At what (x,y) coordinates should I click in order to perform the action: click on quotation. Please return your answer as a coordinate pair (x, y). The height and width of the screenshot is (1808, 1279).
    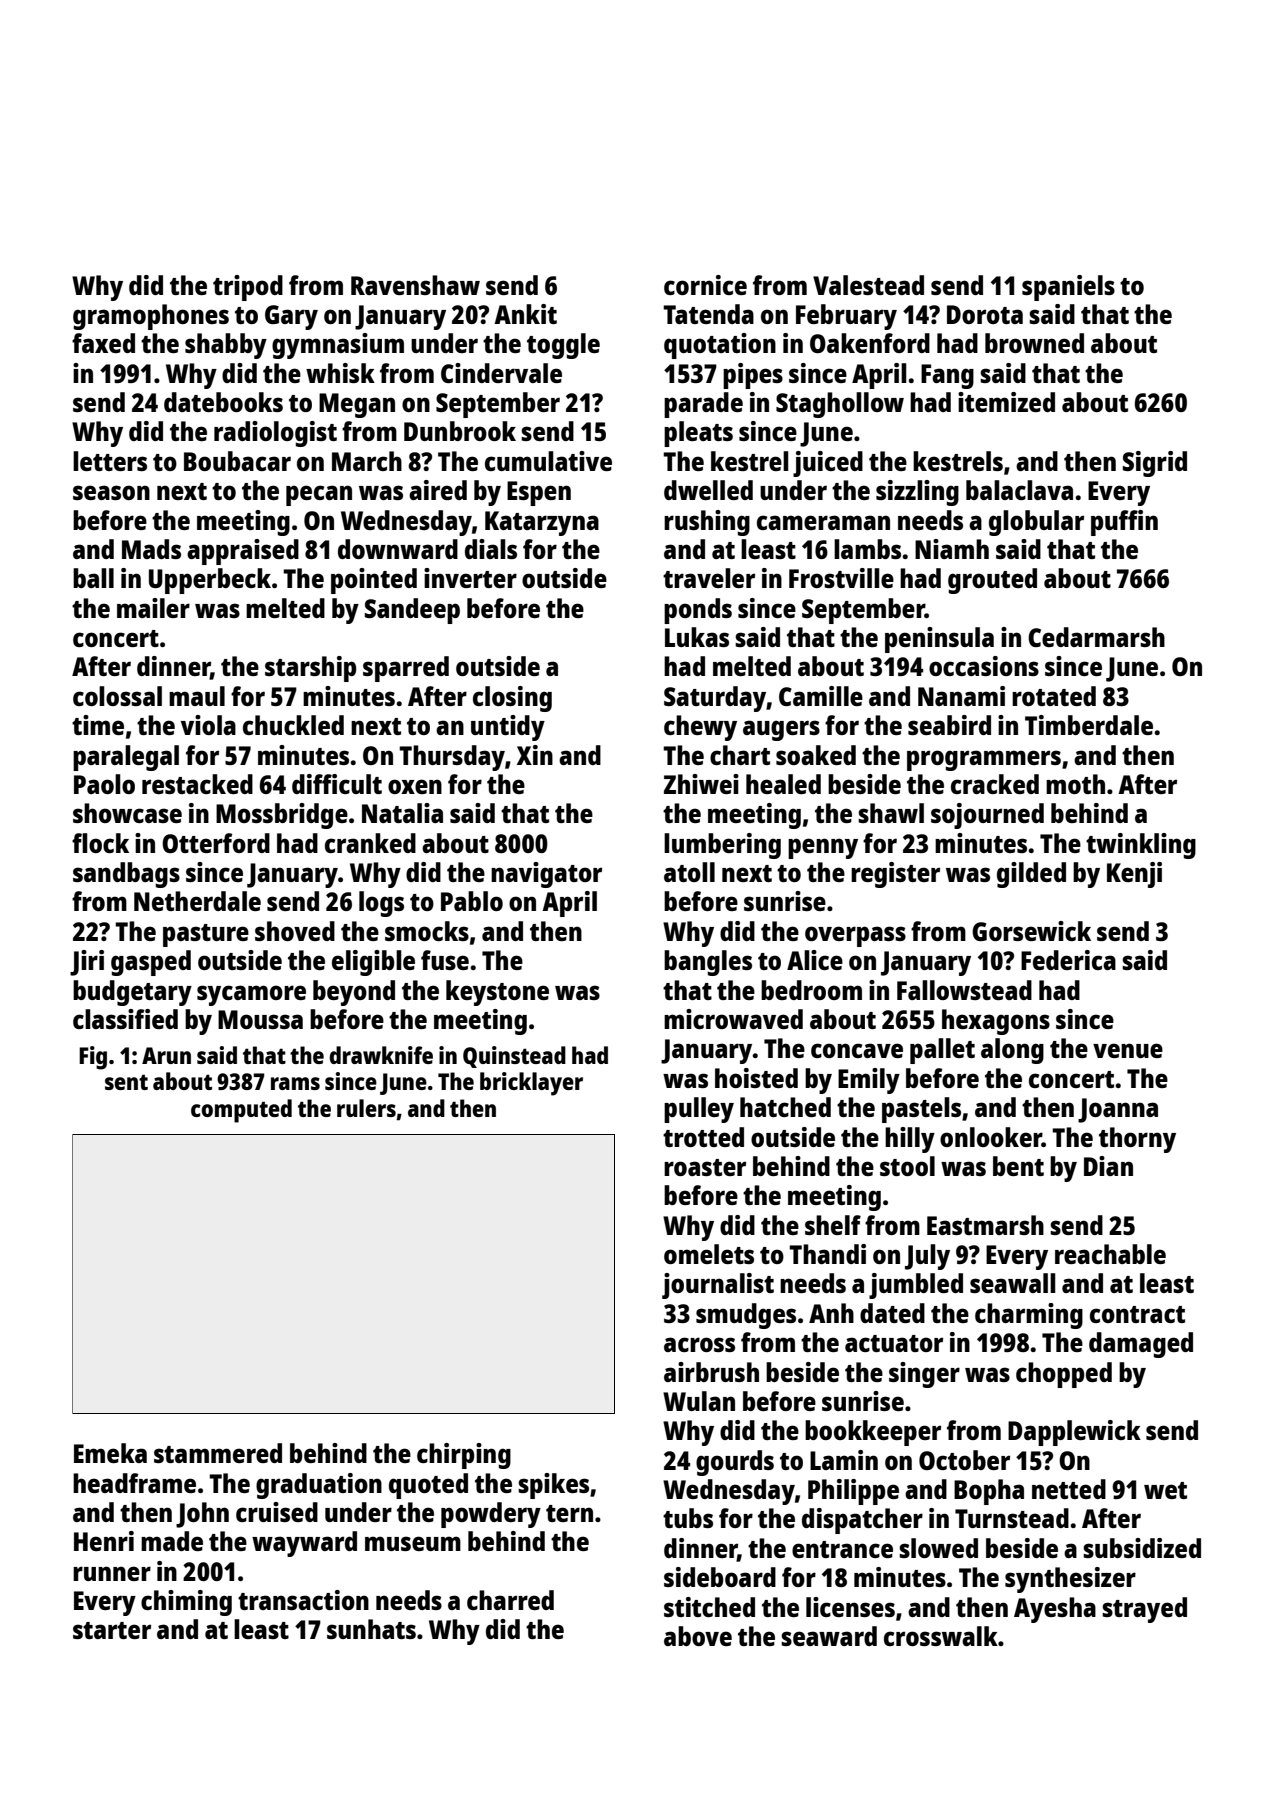
    Looking at the image, I should click on (720, 346).
